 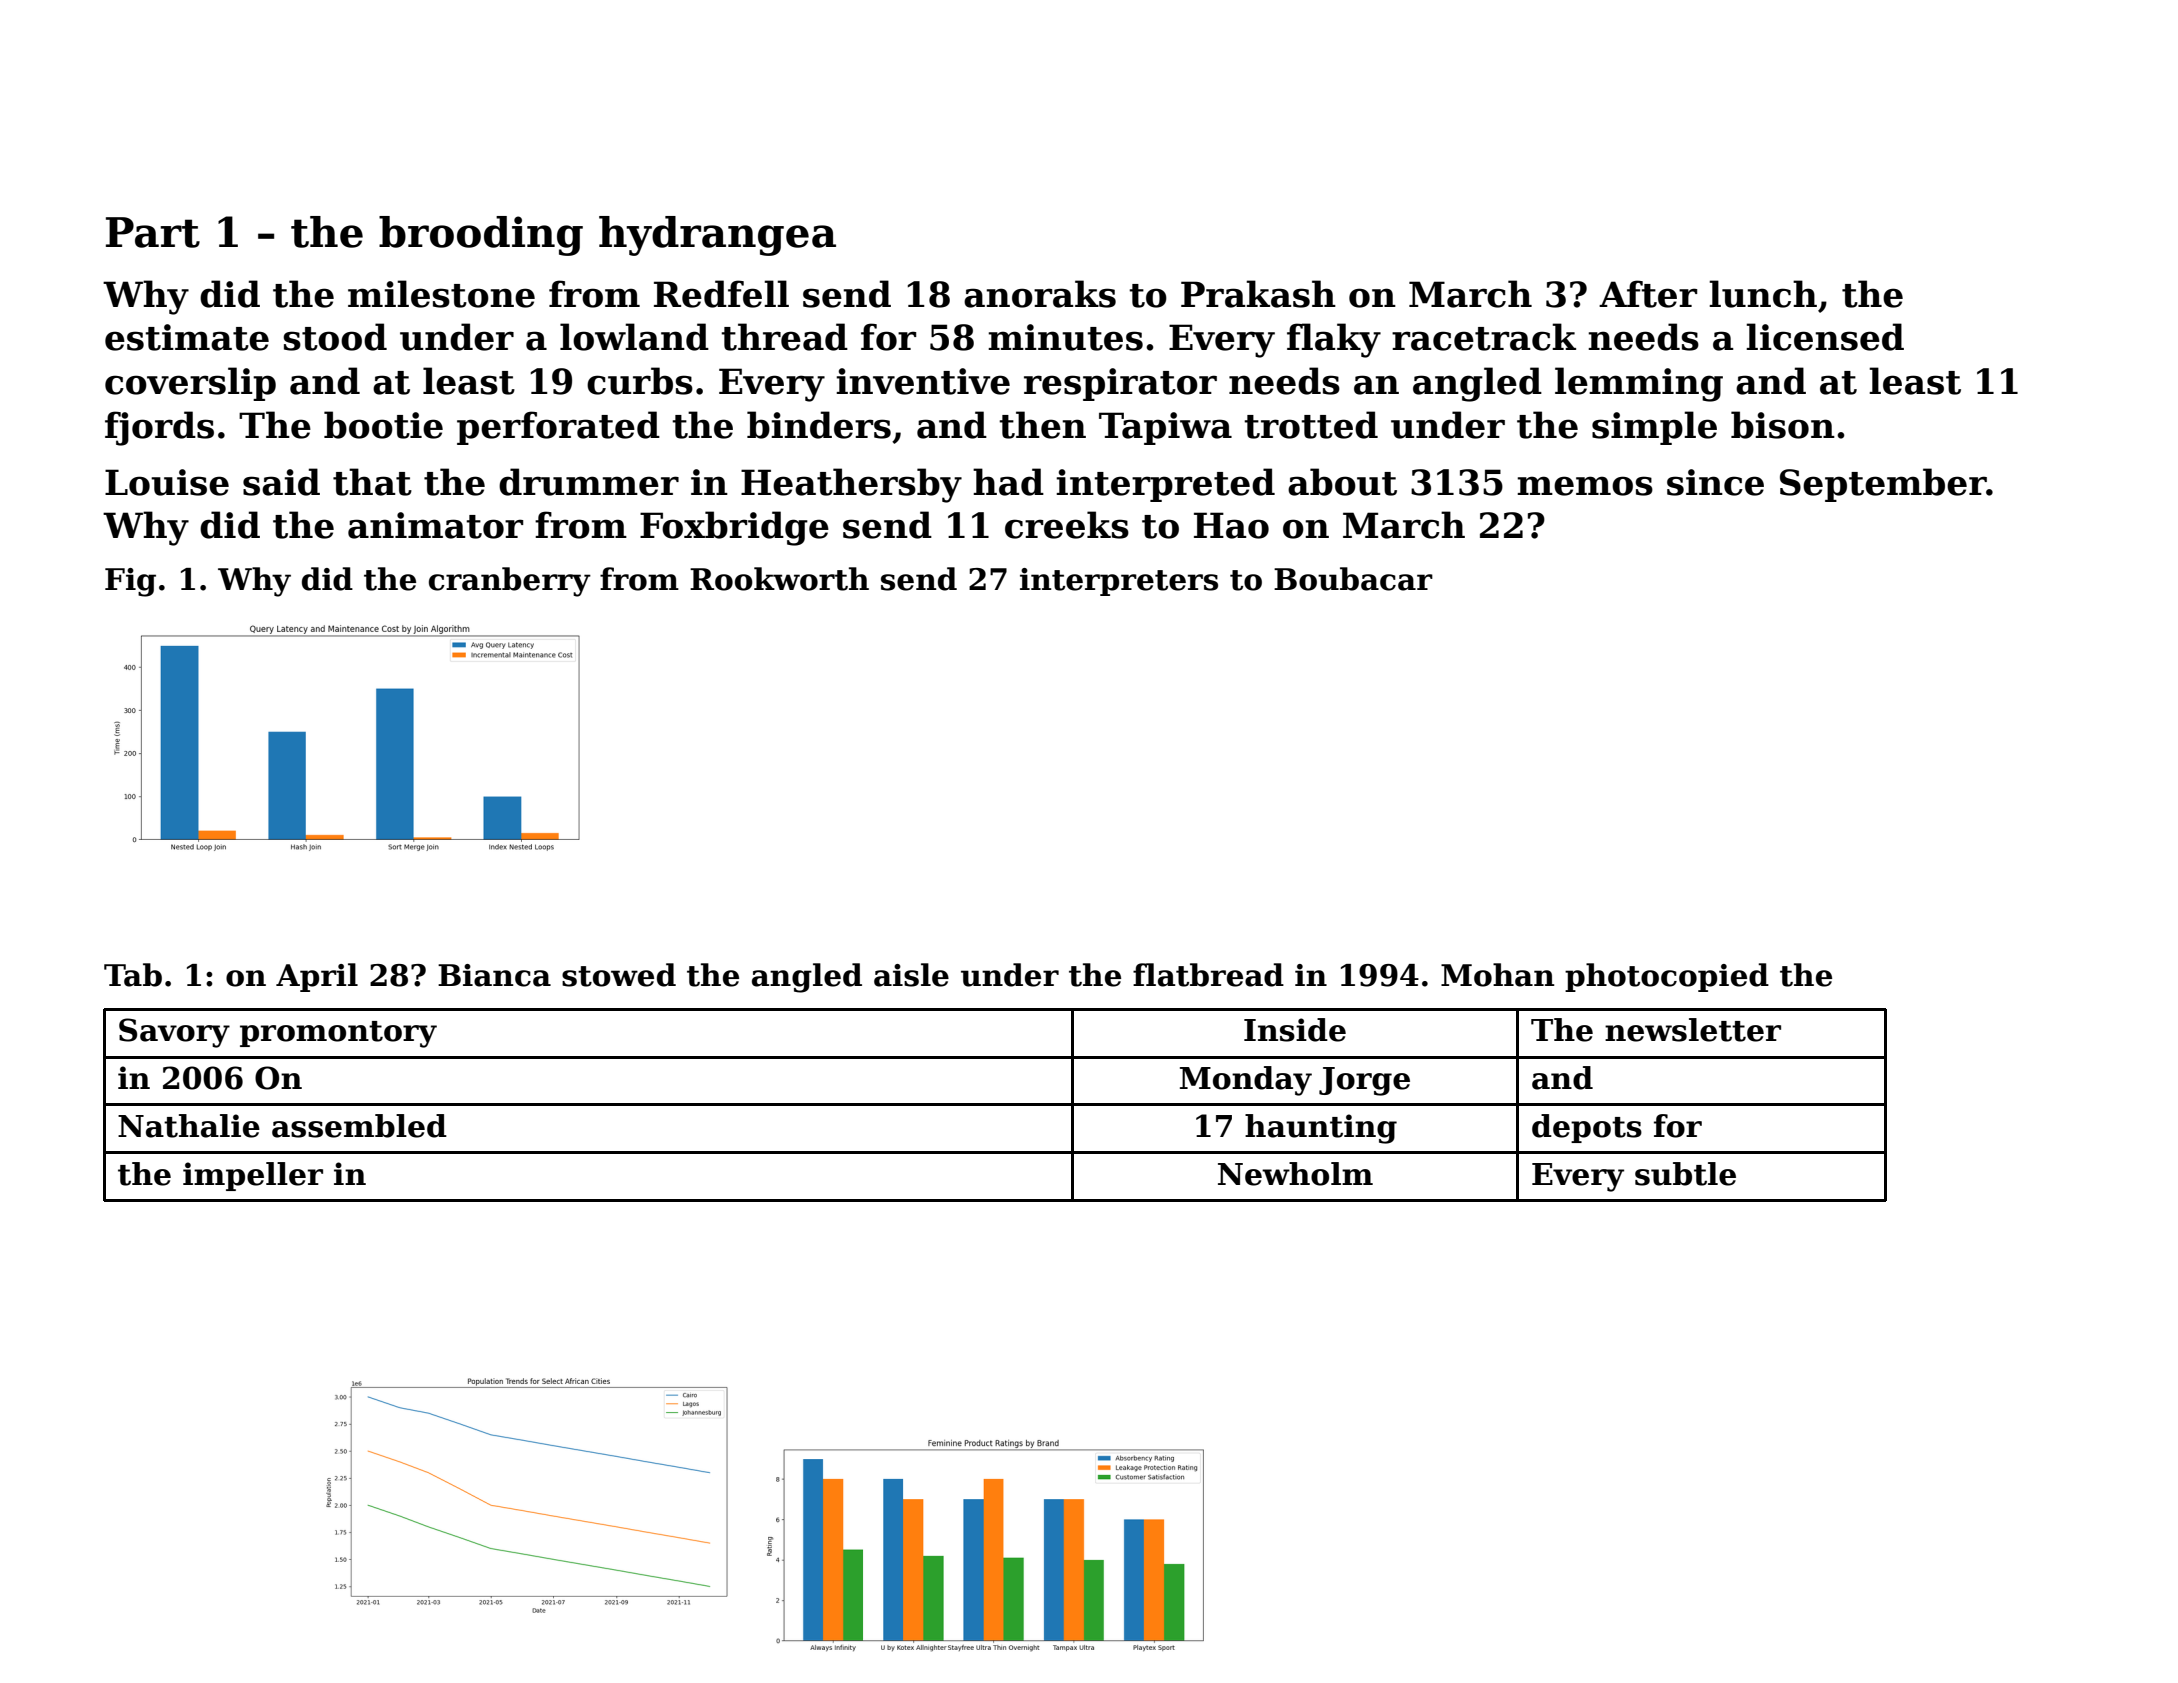 I want to click on Boubacar, so click(x=1353, y=579).
